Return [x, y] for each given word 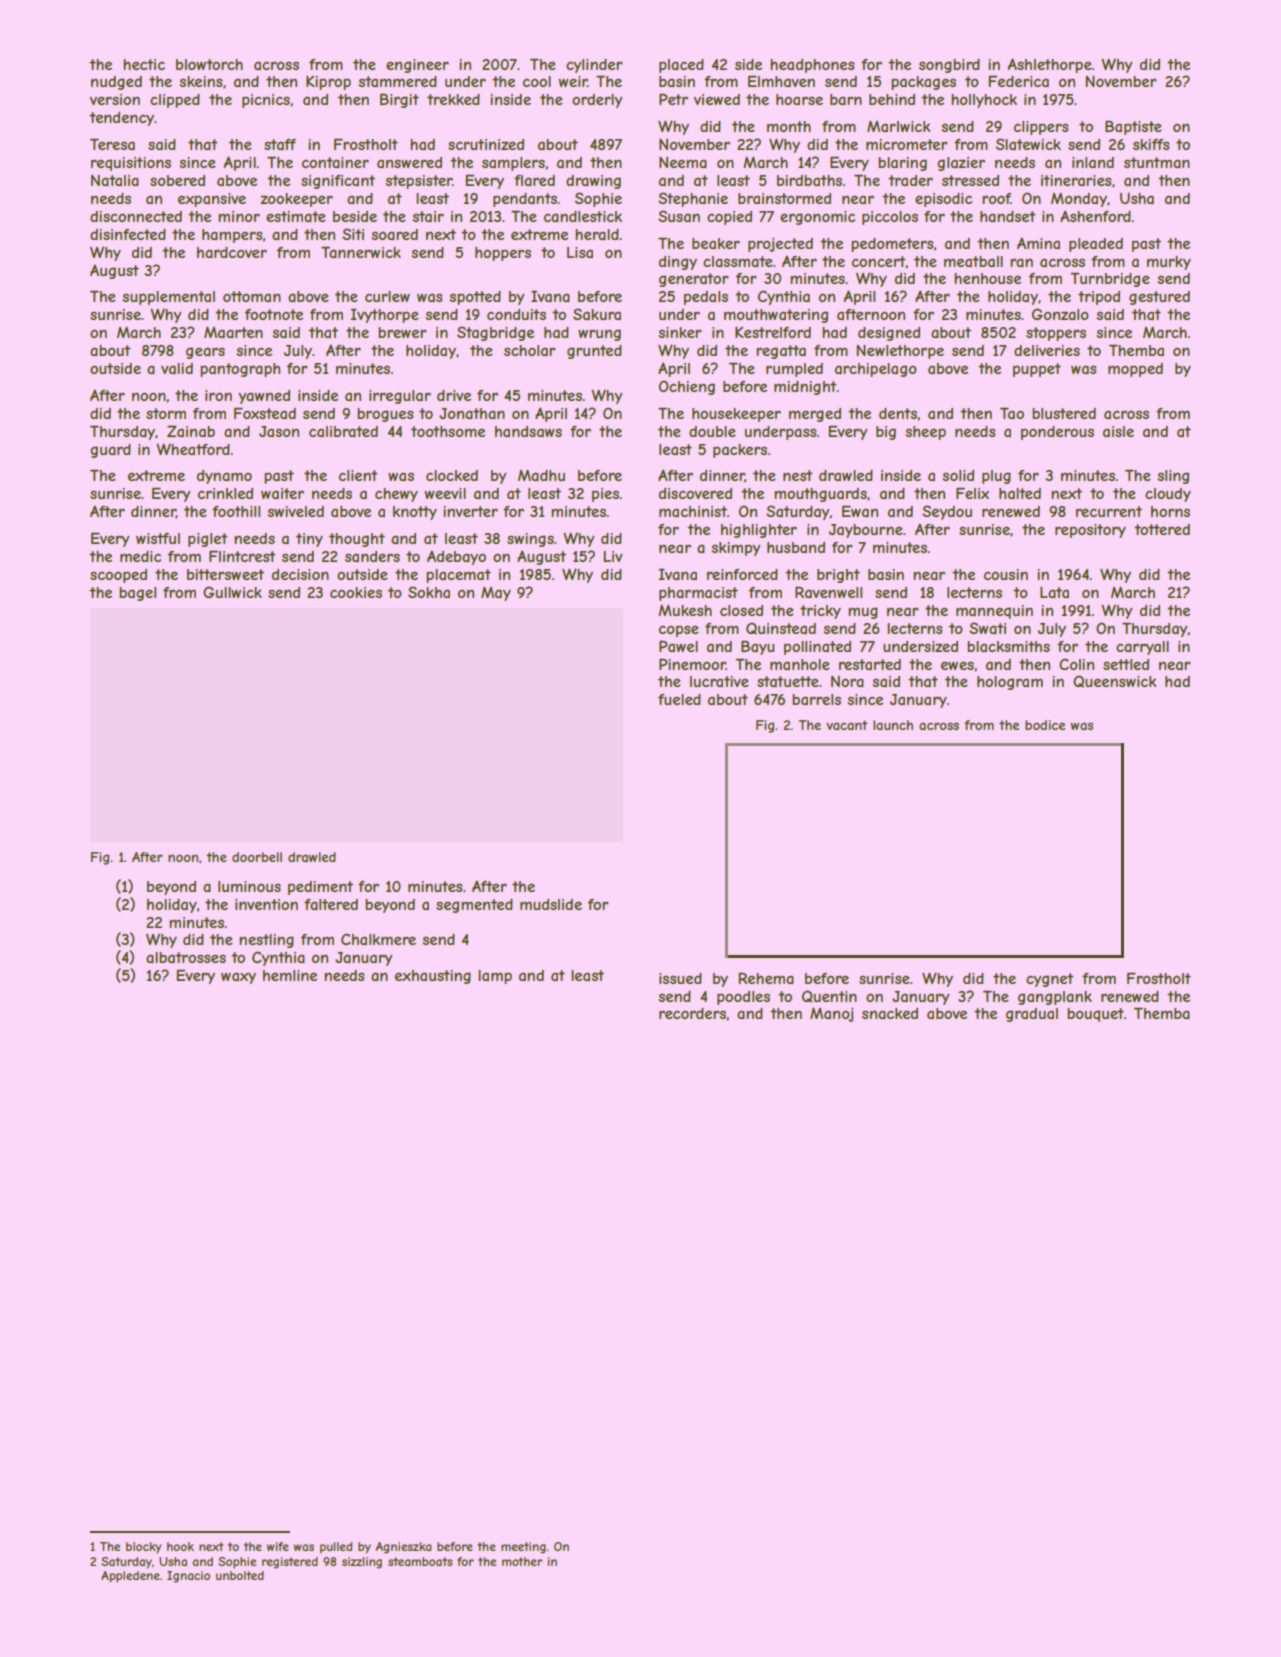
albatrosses [186, 957]
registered [290, 1563]
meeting [523, 1548]
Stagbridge [495, 333]
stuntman [1157, 162]
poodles [743, 998]
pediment [320, 888]
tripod [1099, 298]
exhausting [433, 977]
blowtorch [209, 64]
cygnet [1050, 980]
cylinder [594, 66]
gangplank [1055, 998]
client [358, 475]
